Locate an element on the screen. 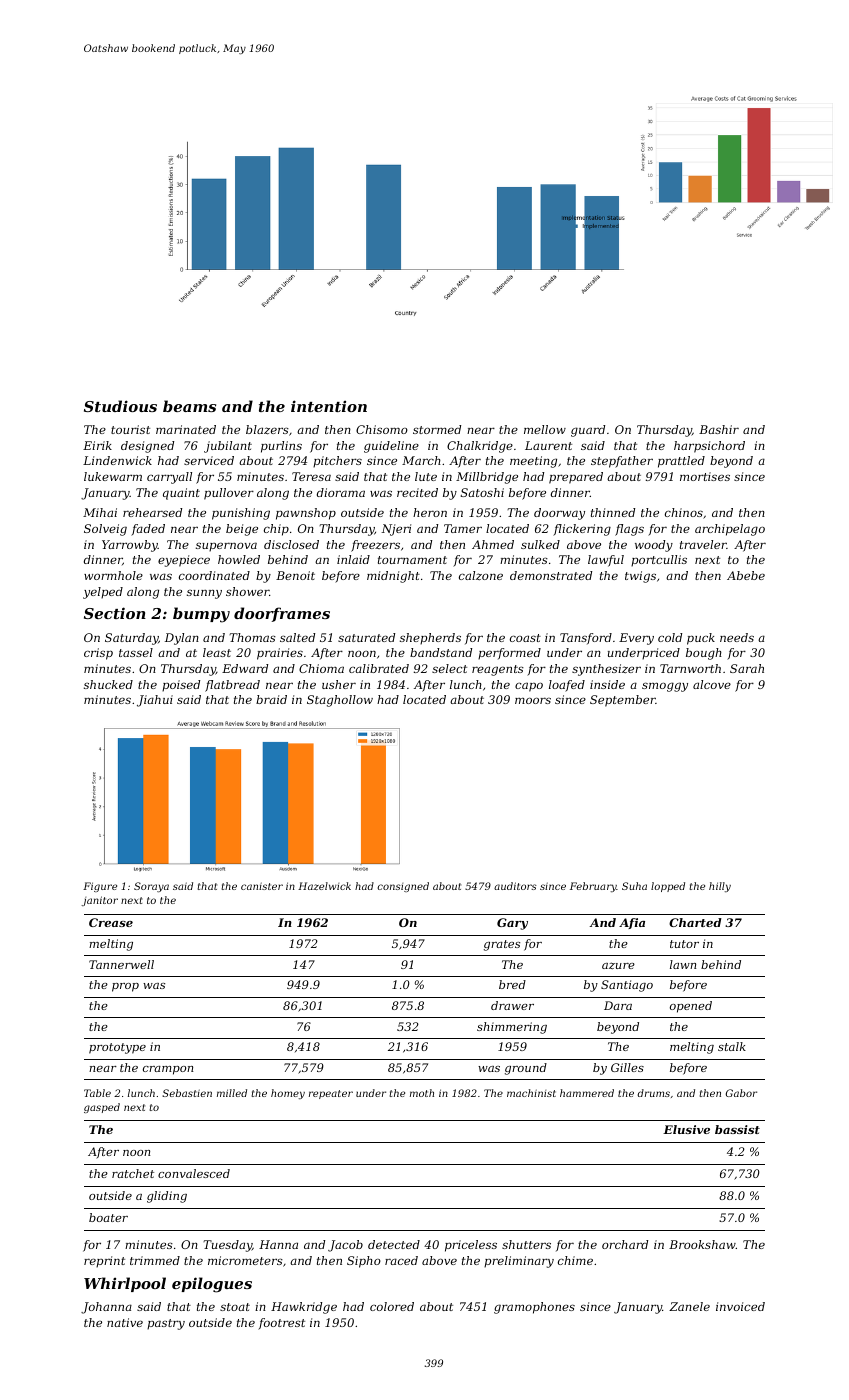 The height and width of the screenshot is (1400, 849). beams is located at coordinates (189, 406).
